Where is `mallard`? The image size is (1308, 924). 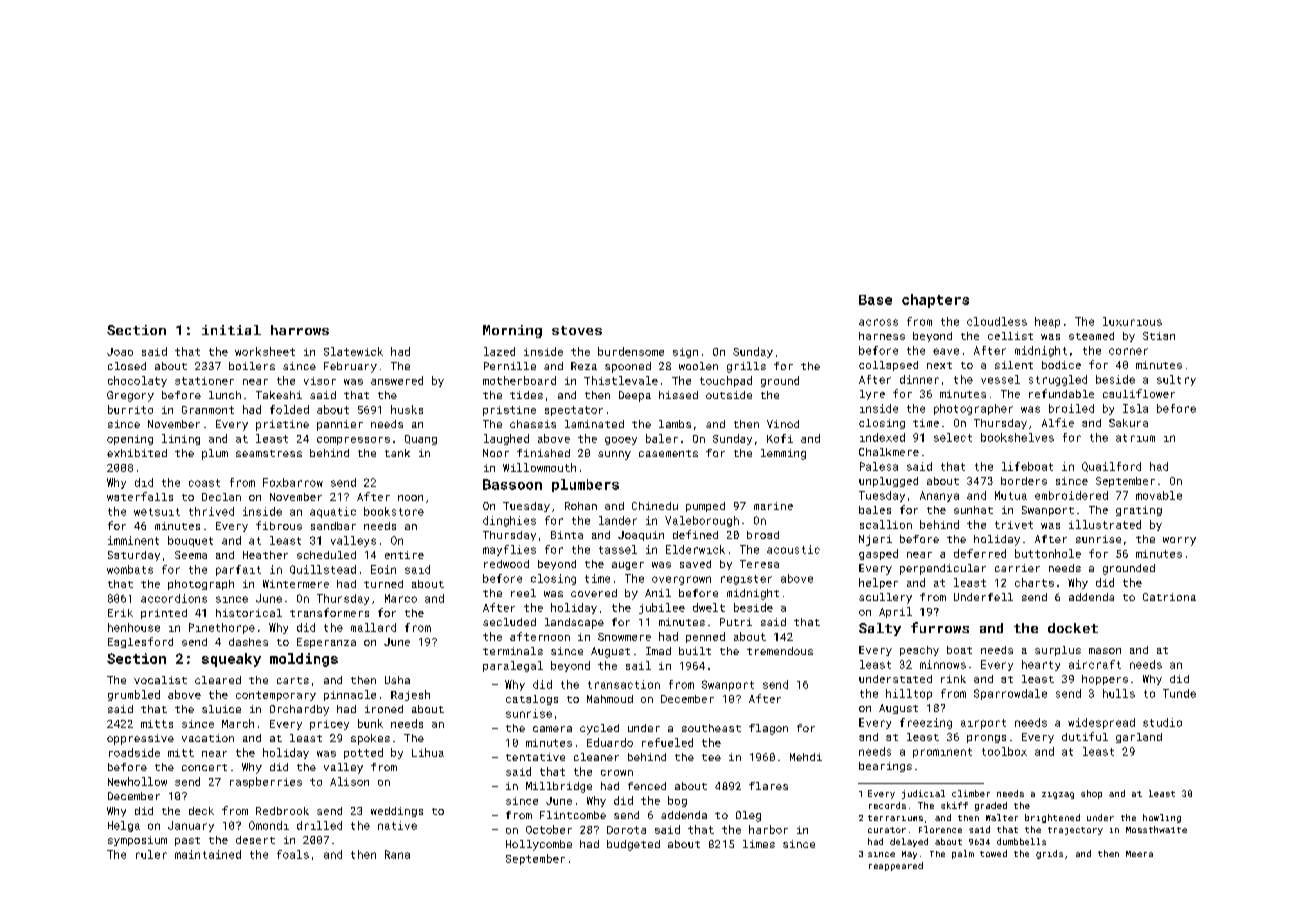 mallard is located at coordinates (373, 627).
